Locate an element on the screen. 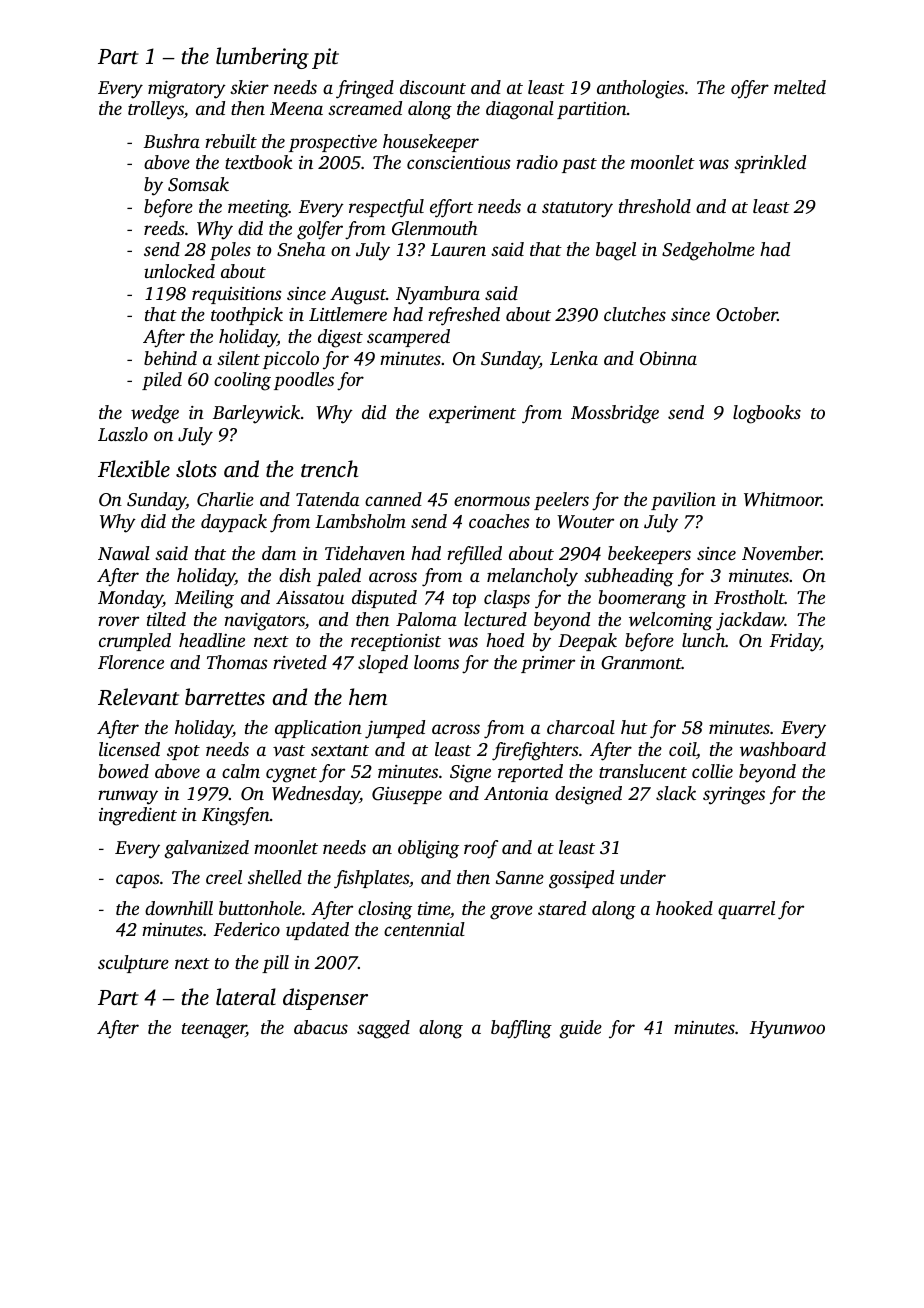 Image resolution: width=924 pixels, height=1308 pixels. sprinkled is located at coordinates (770, 164).
